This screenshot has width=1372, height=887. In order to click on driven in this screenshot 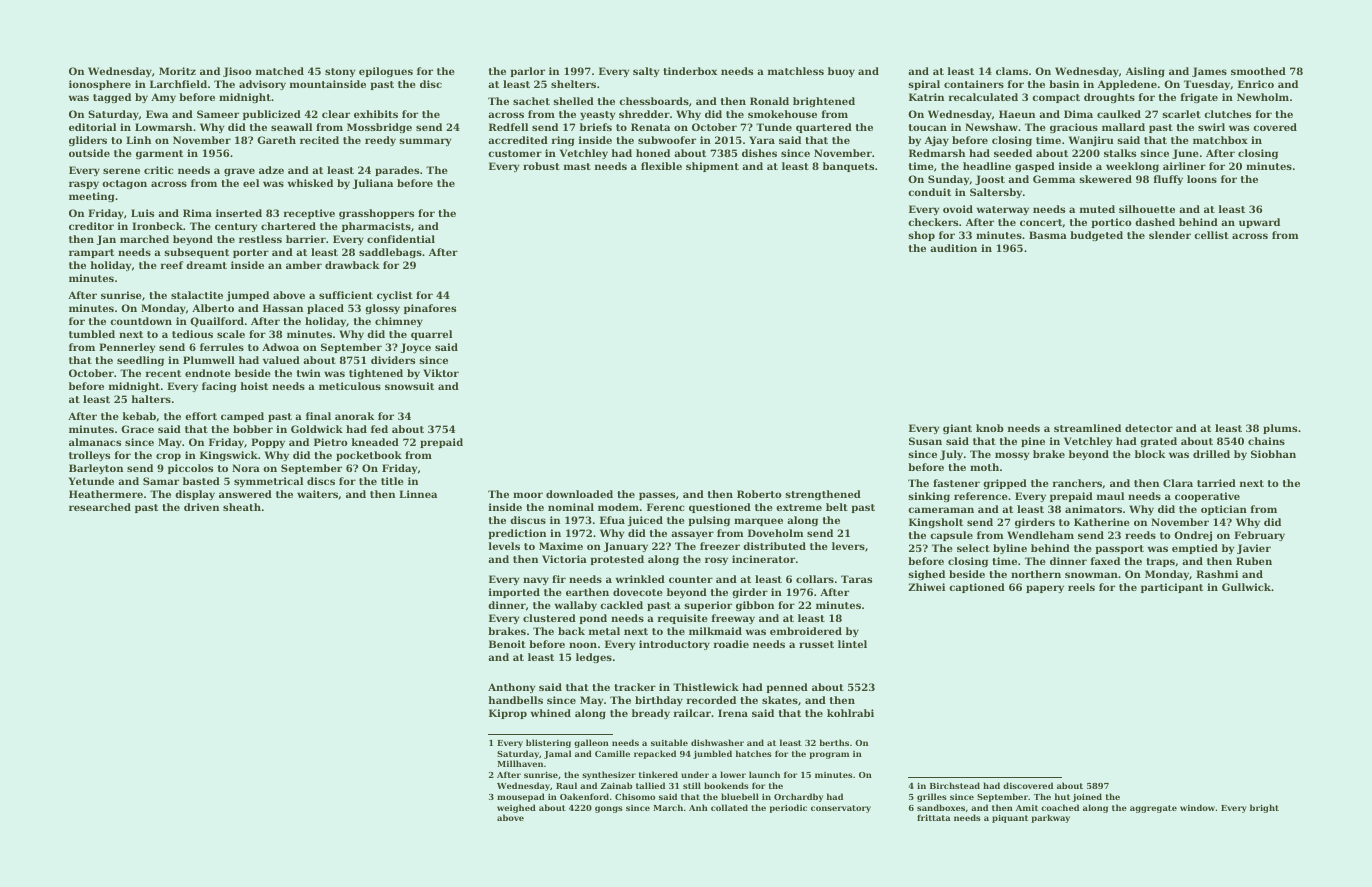, I will do `click(201, 507)`.
